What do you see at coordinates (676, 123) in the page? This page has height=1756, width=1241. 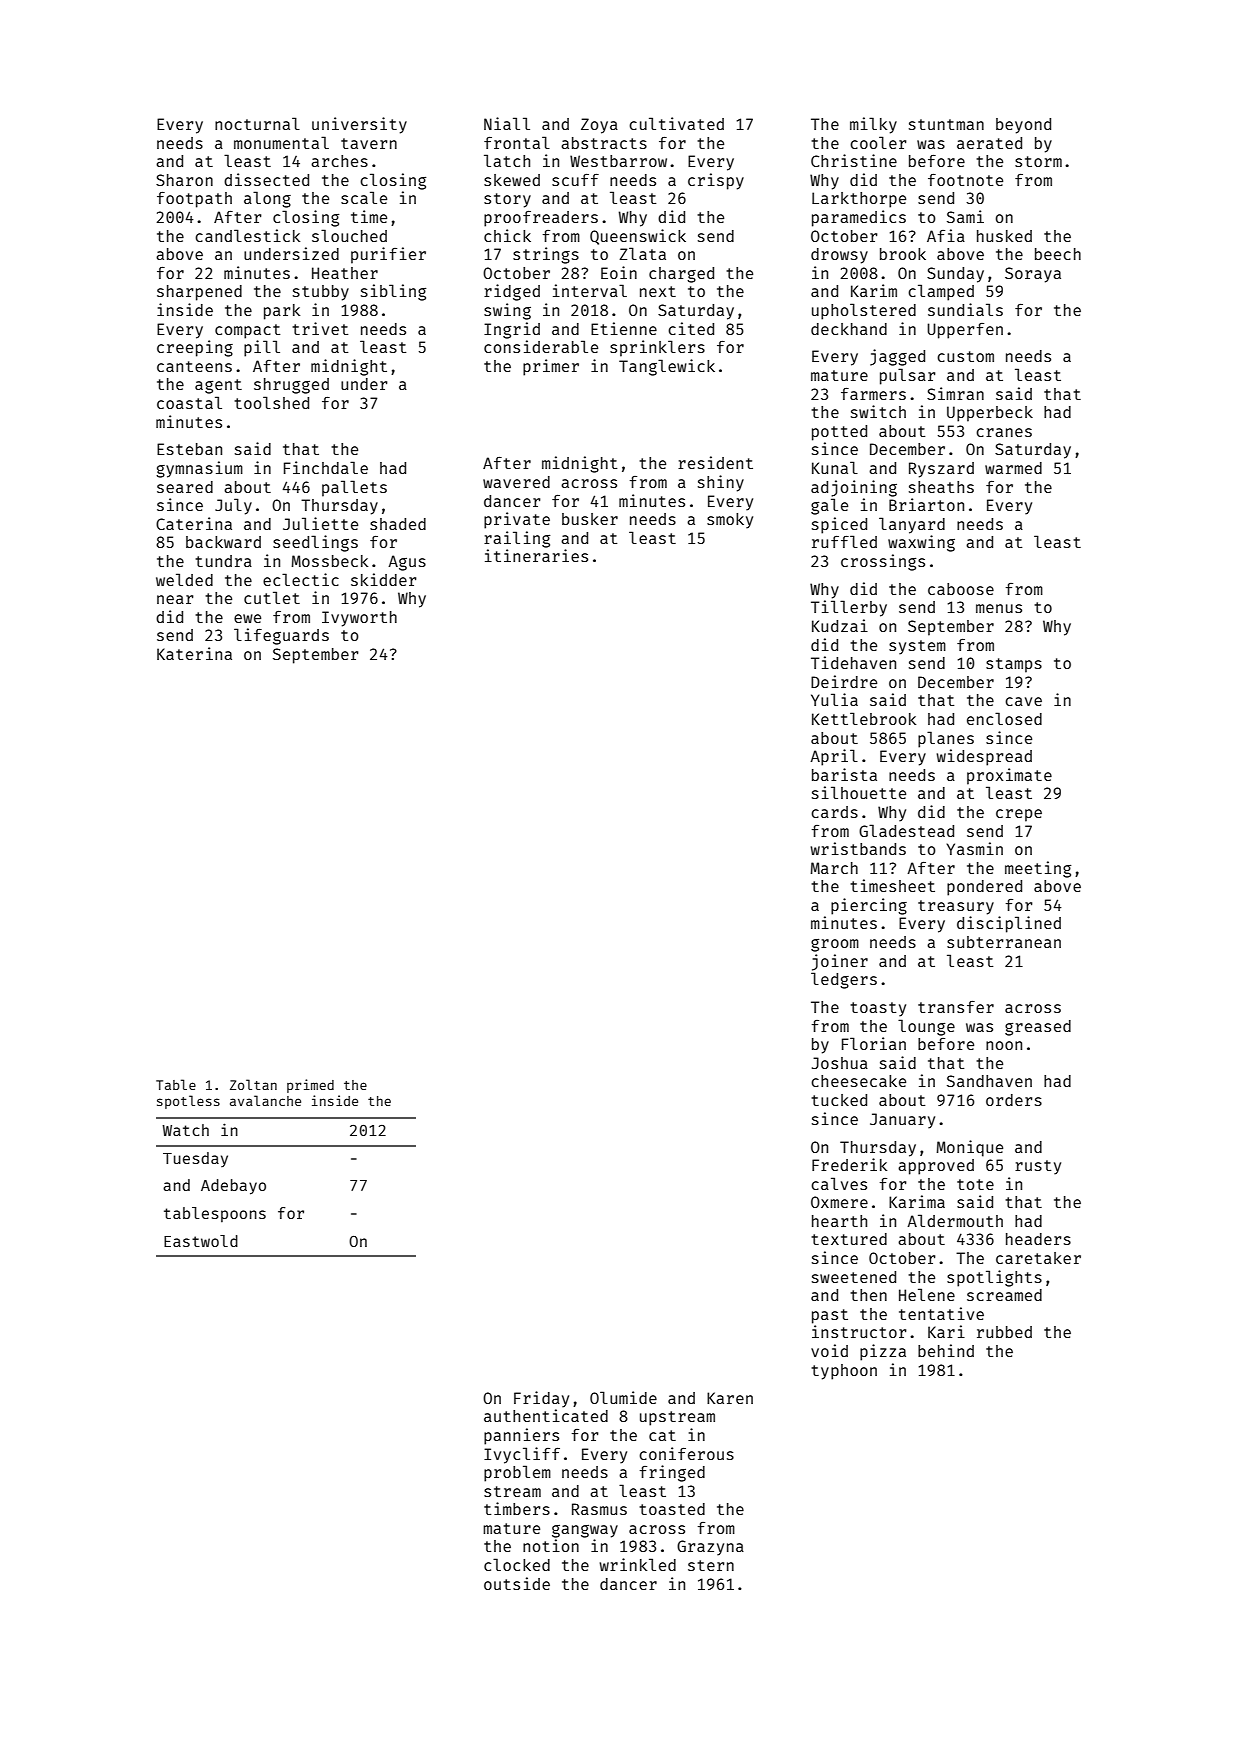 I see `cultivated` at bounding box center [676, 123].
